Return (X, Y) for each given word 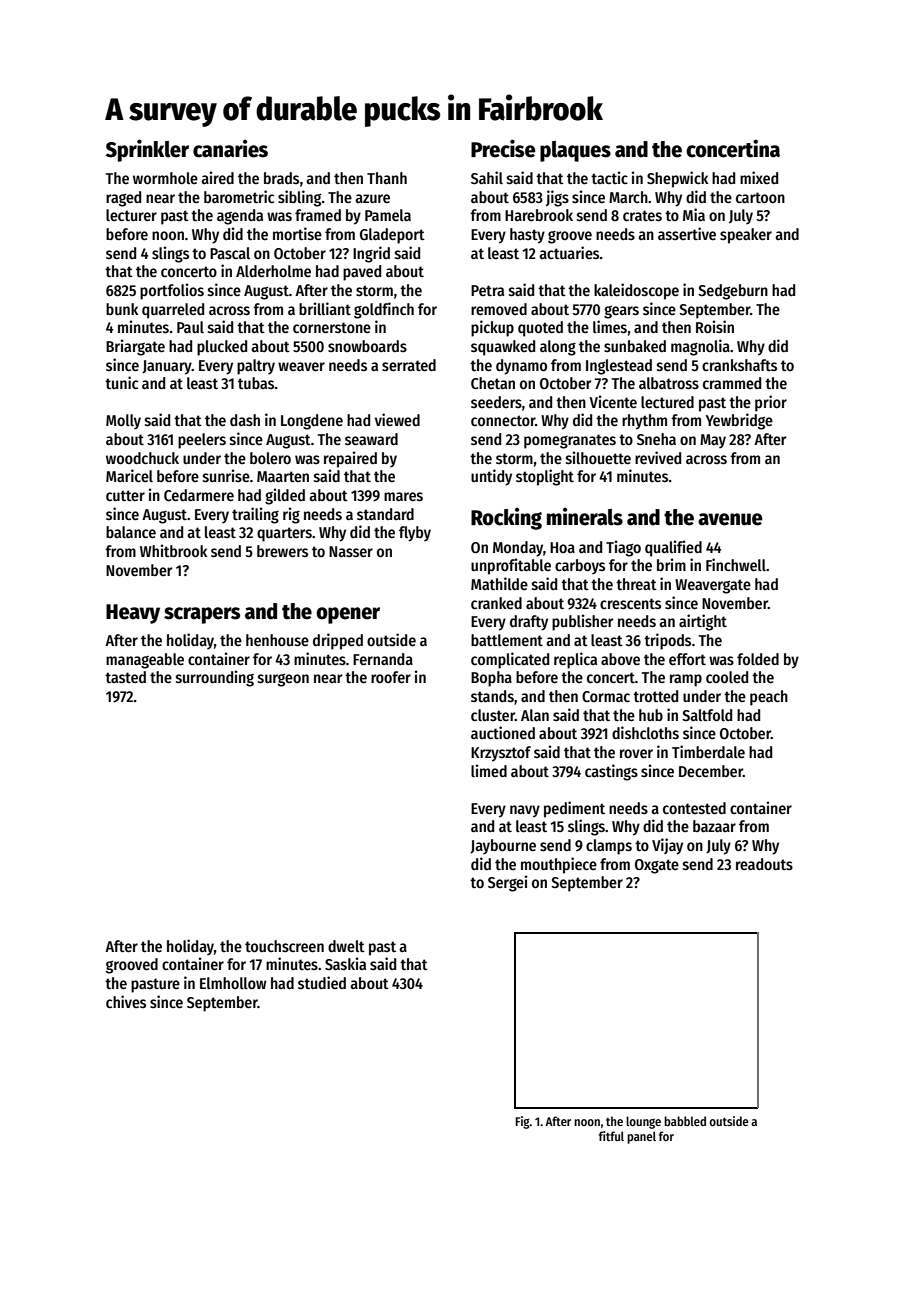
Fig (523, 1122)
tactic (609, 177)
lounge (643, 1122)
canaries (230, 148)
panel (641, 1137)
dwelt (346, 946)
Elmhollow (233, 983)
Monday (518, 549)
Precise (503, 148)
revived (658, 457)
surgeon (283, 680)
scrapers (202, 615)
